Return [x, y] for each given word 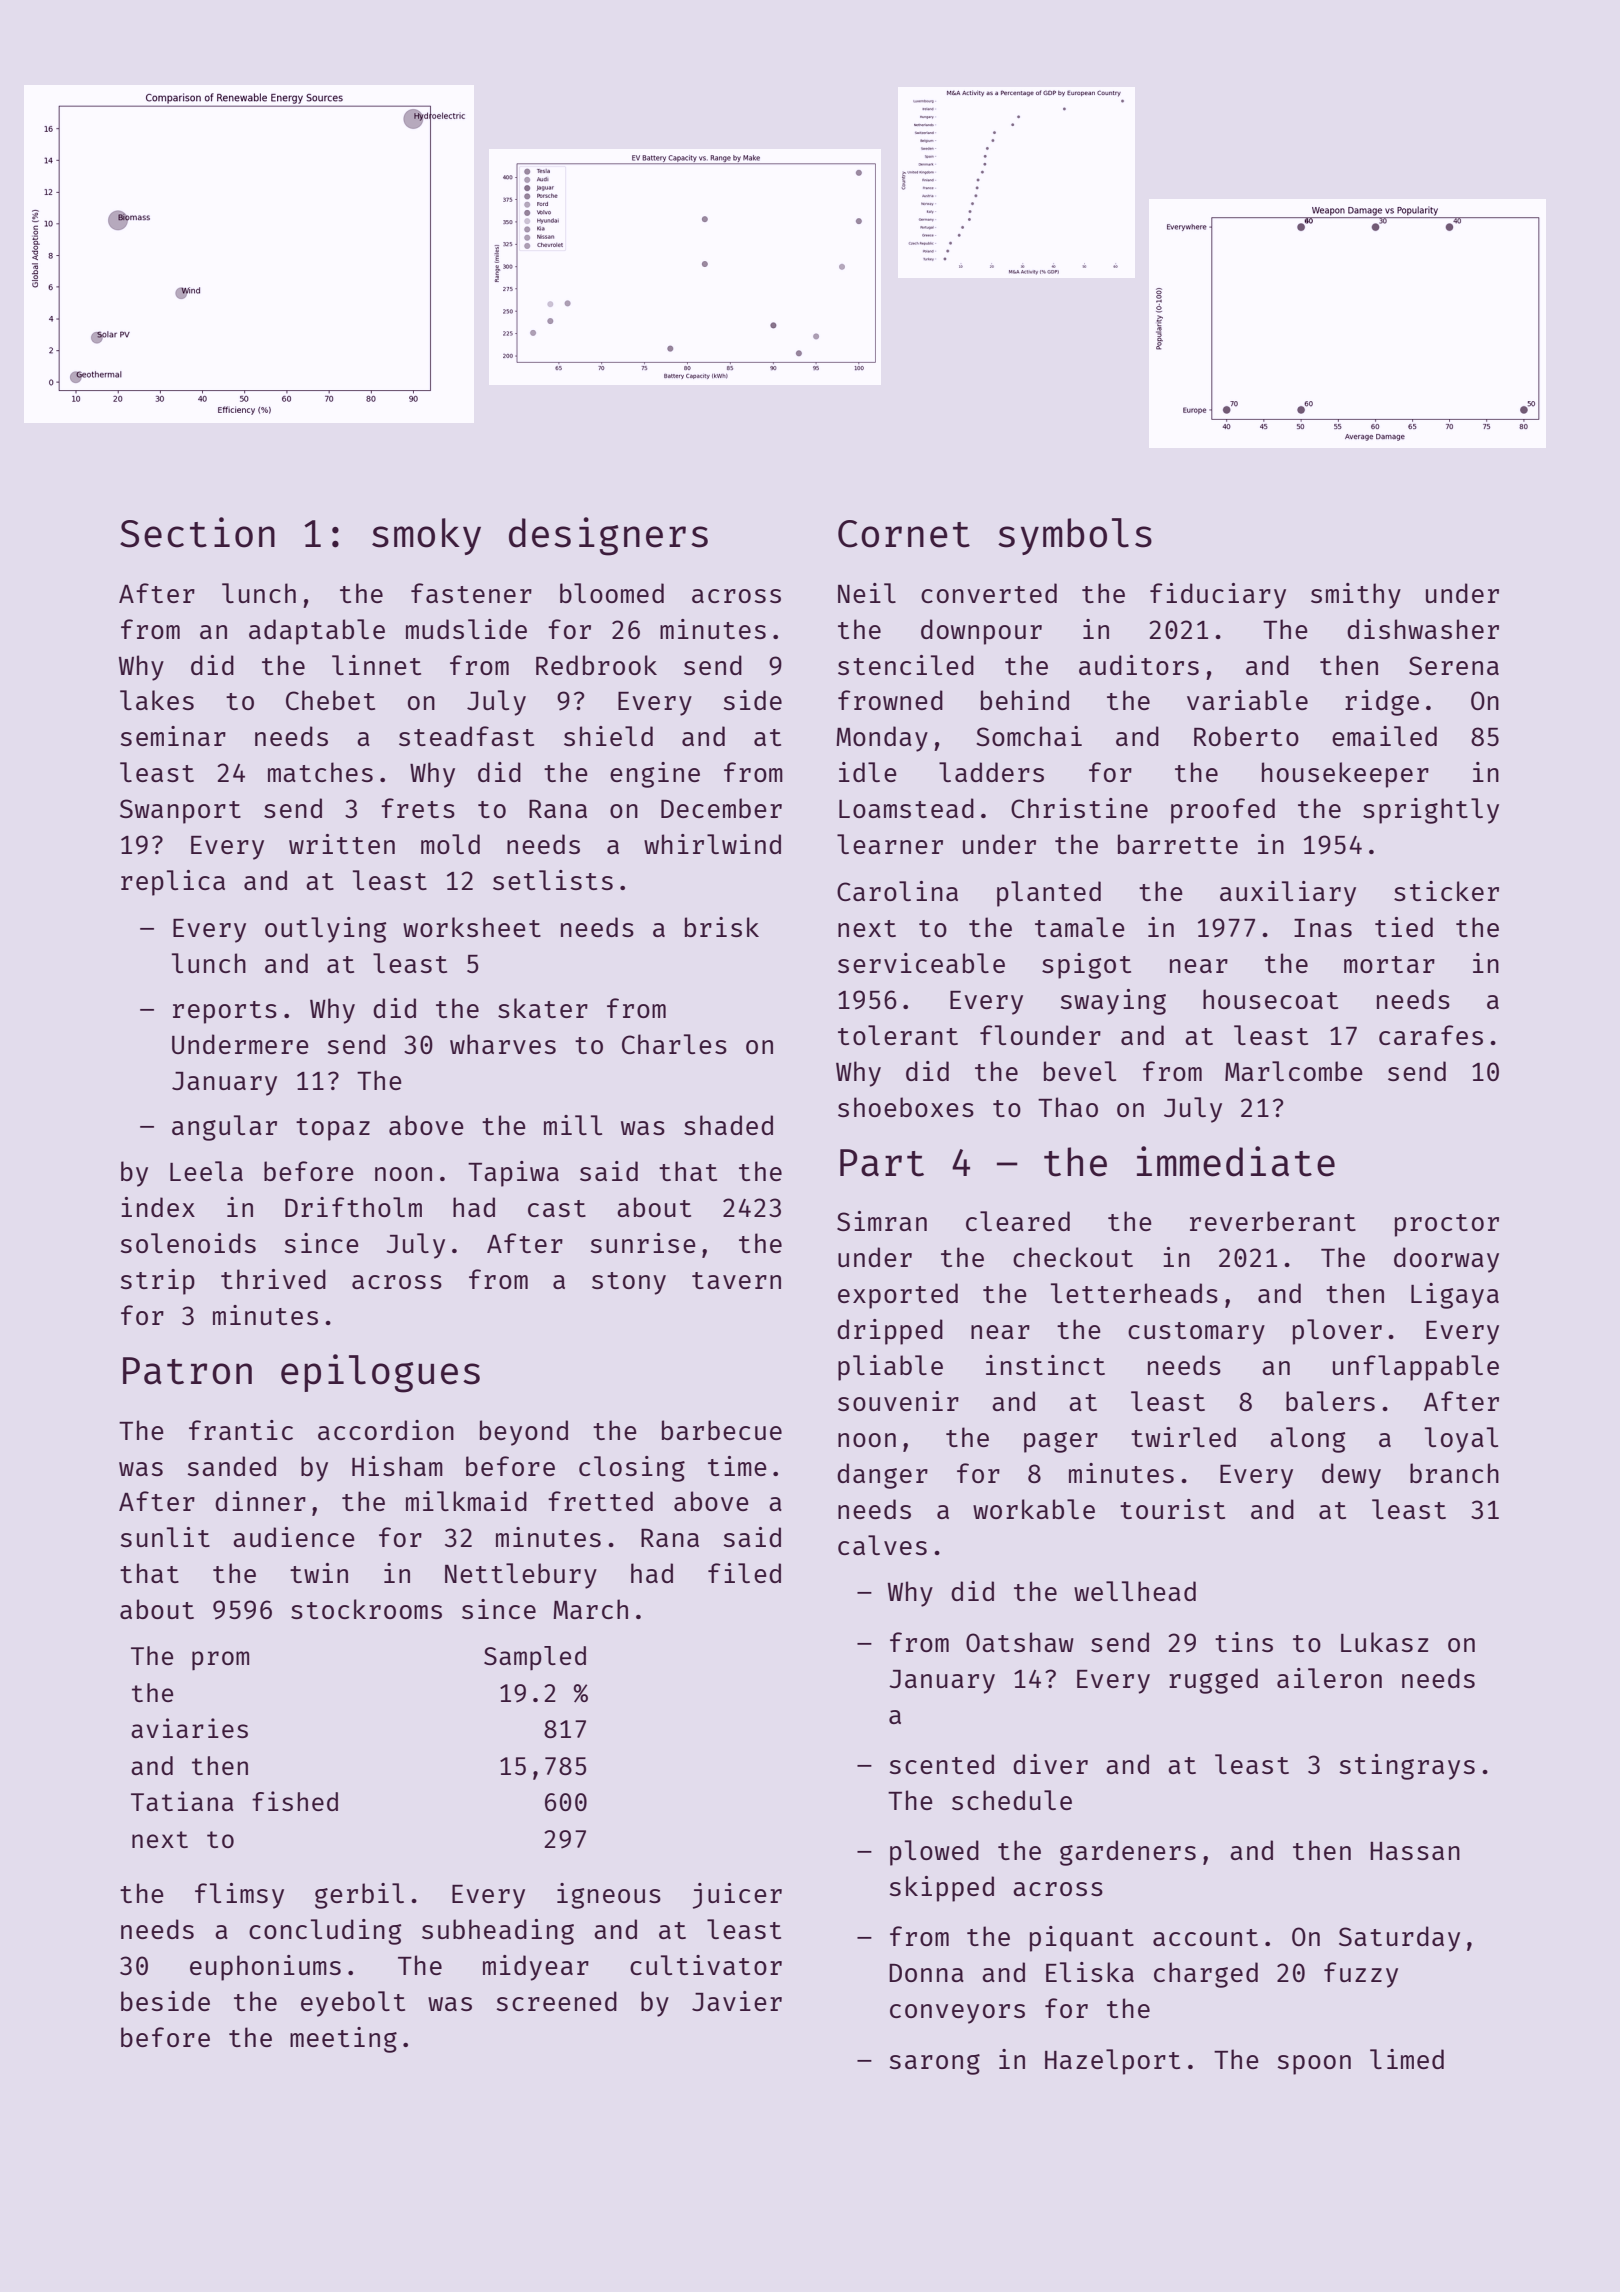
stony [629, 1283]
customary [1196, 1333]
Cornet [904, 534]
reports [225, 1012]
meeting [343, 2040]
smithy [1356, 596]
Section [197, 532]
